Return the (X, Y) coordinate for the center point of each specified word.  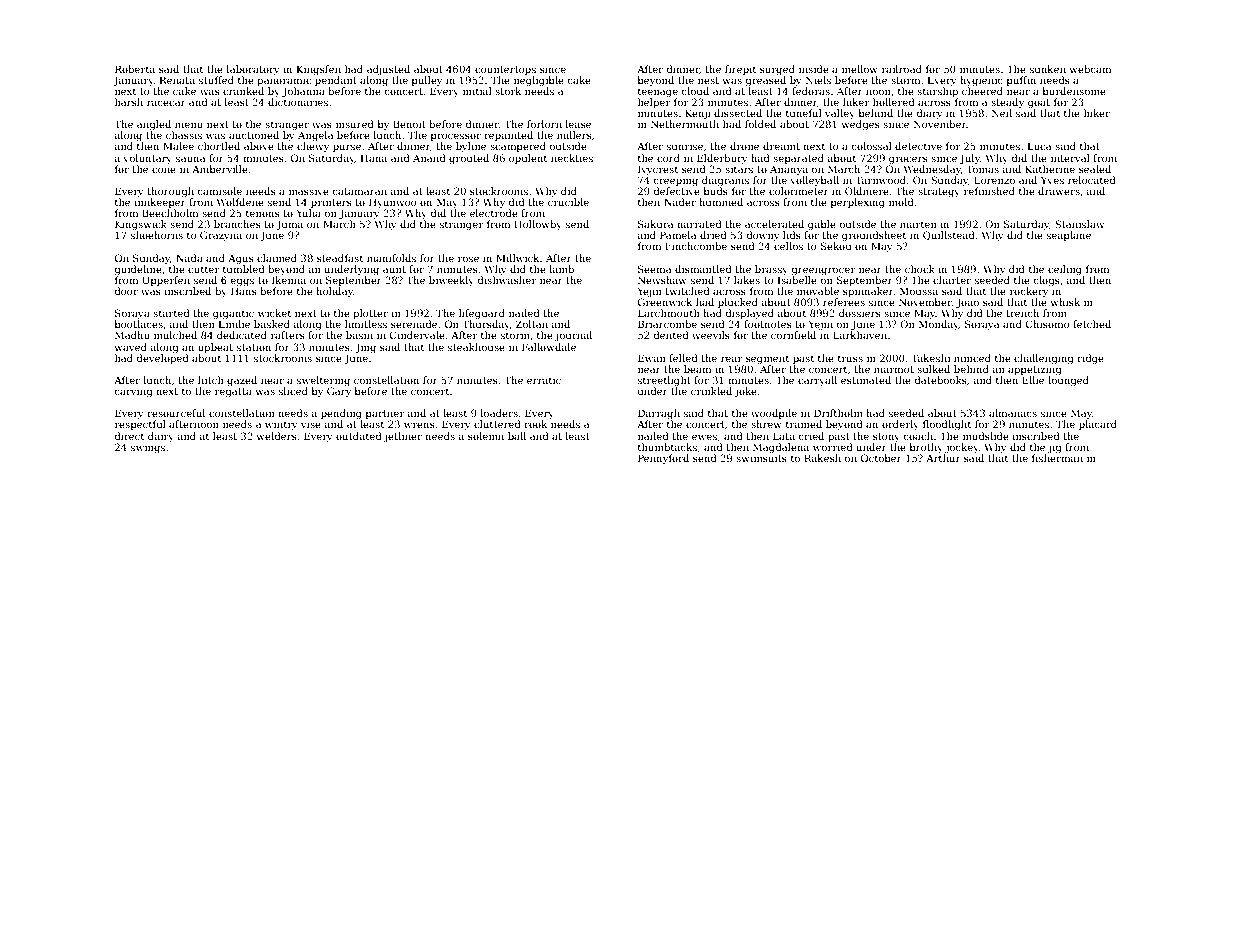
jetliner (403, 437)
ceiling (1065, 270)
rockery (1029, 292)
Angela (315, 136)
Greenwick (665, 302)
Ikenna (289, 280)
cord (668, 158)
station (254, 347)
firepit (740, 70)
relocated (1092, 180)
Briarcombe (667, 324)
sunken (1048, 69)
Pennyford (663, 459)
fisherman (1057, 458)
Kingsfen (319, 70)
